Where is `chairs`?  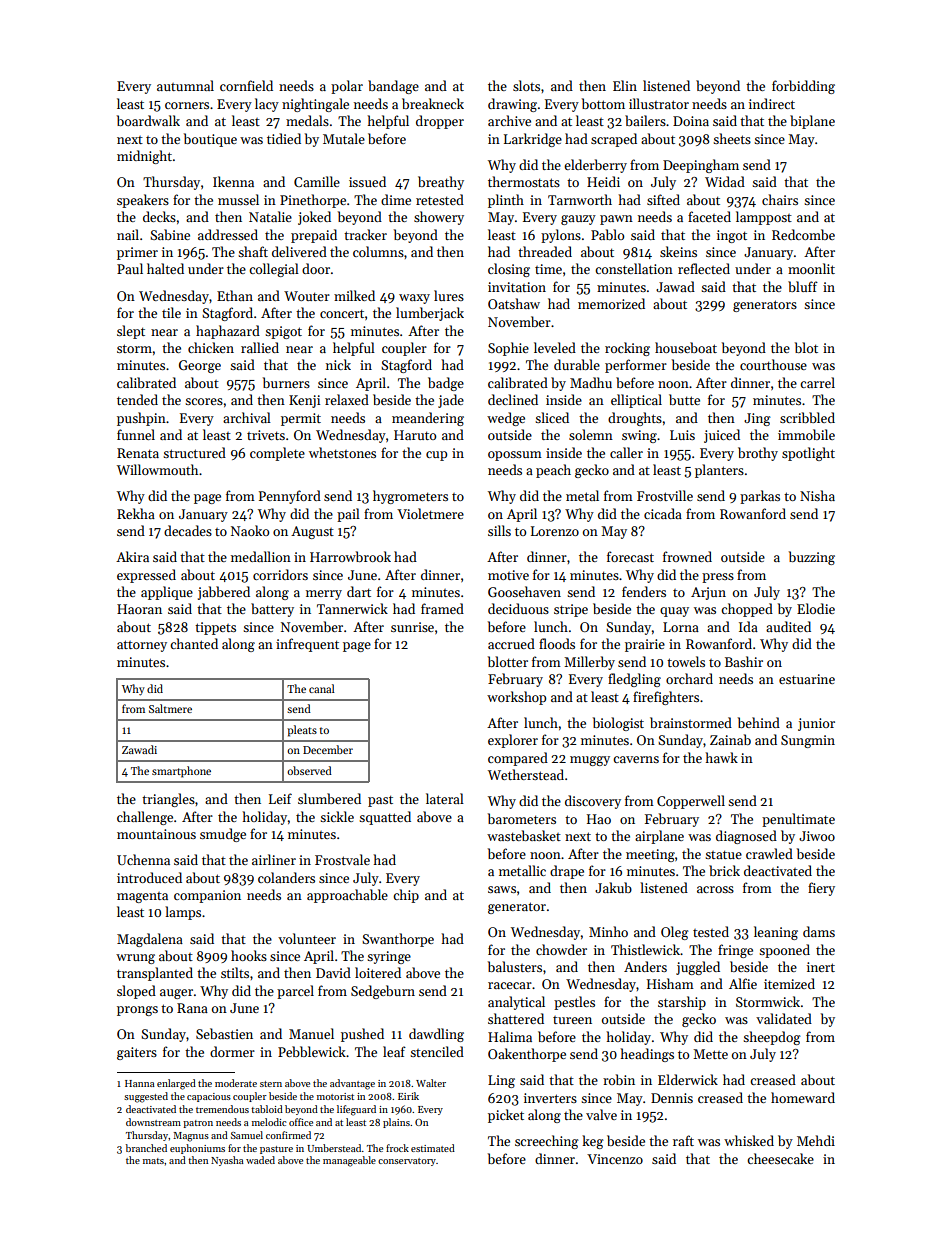
chairs is located at coordinates (780, 199).
